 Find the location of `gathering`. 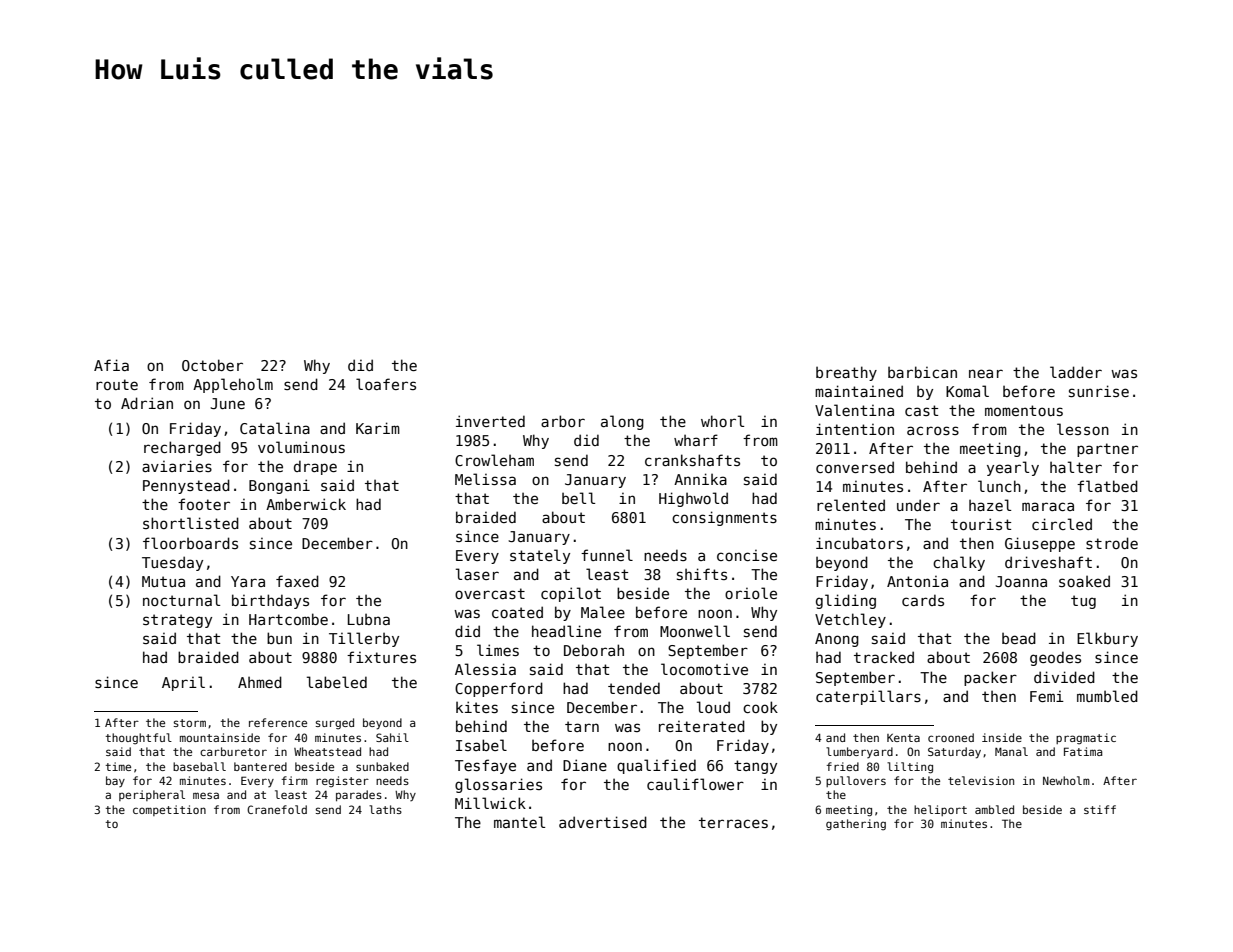

gathering is located at coordinates (856, 825).
